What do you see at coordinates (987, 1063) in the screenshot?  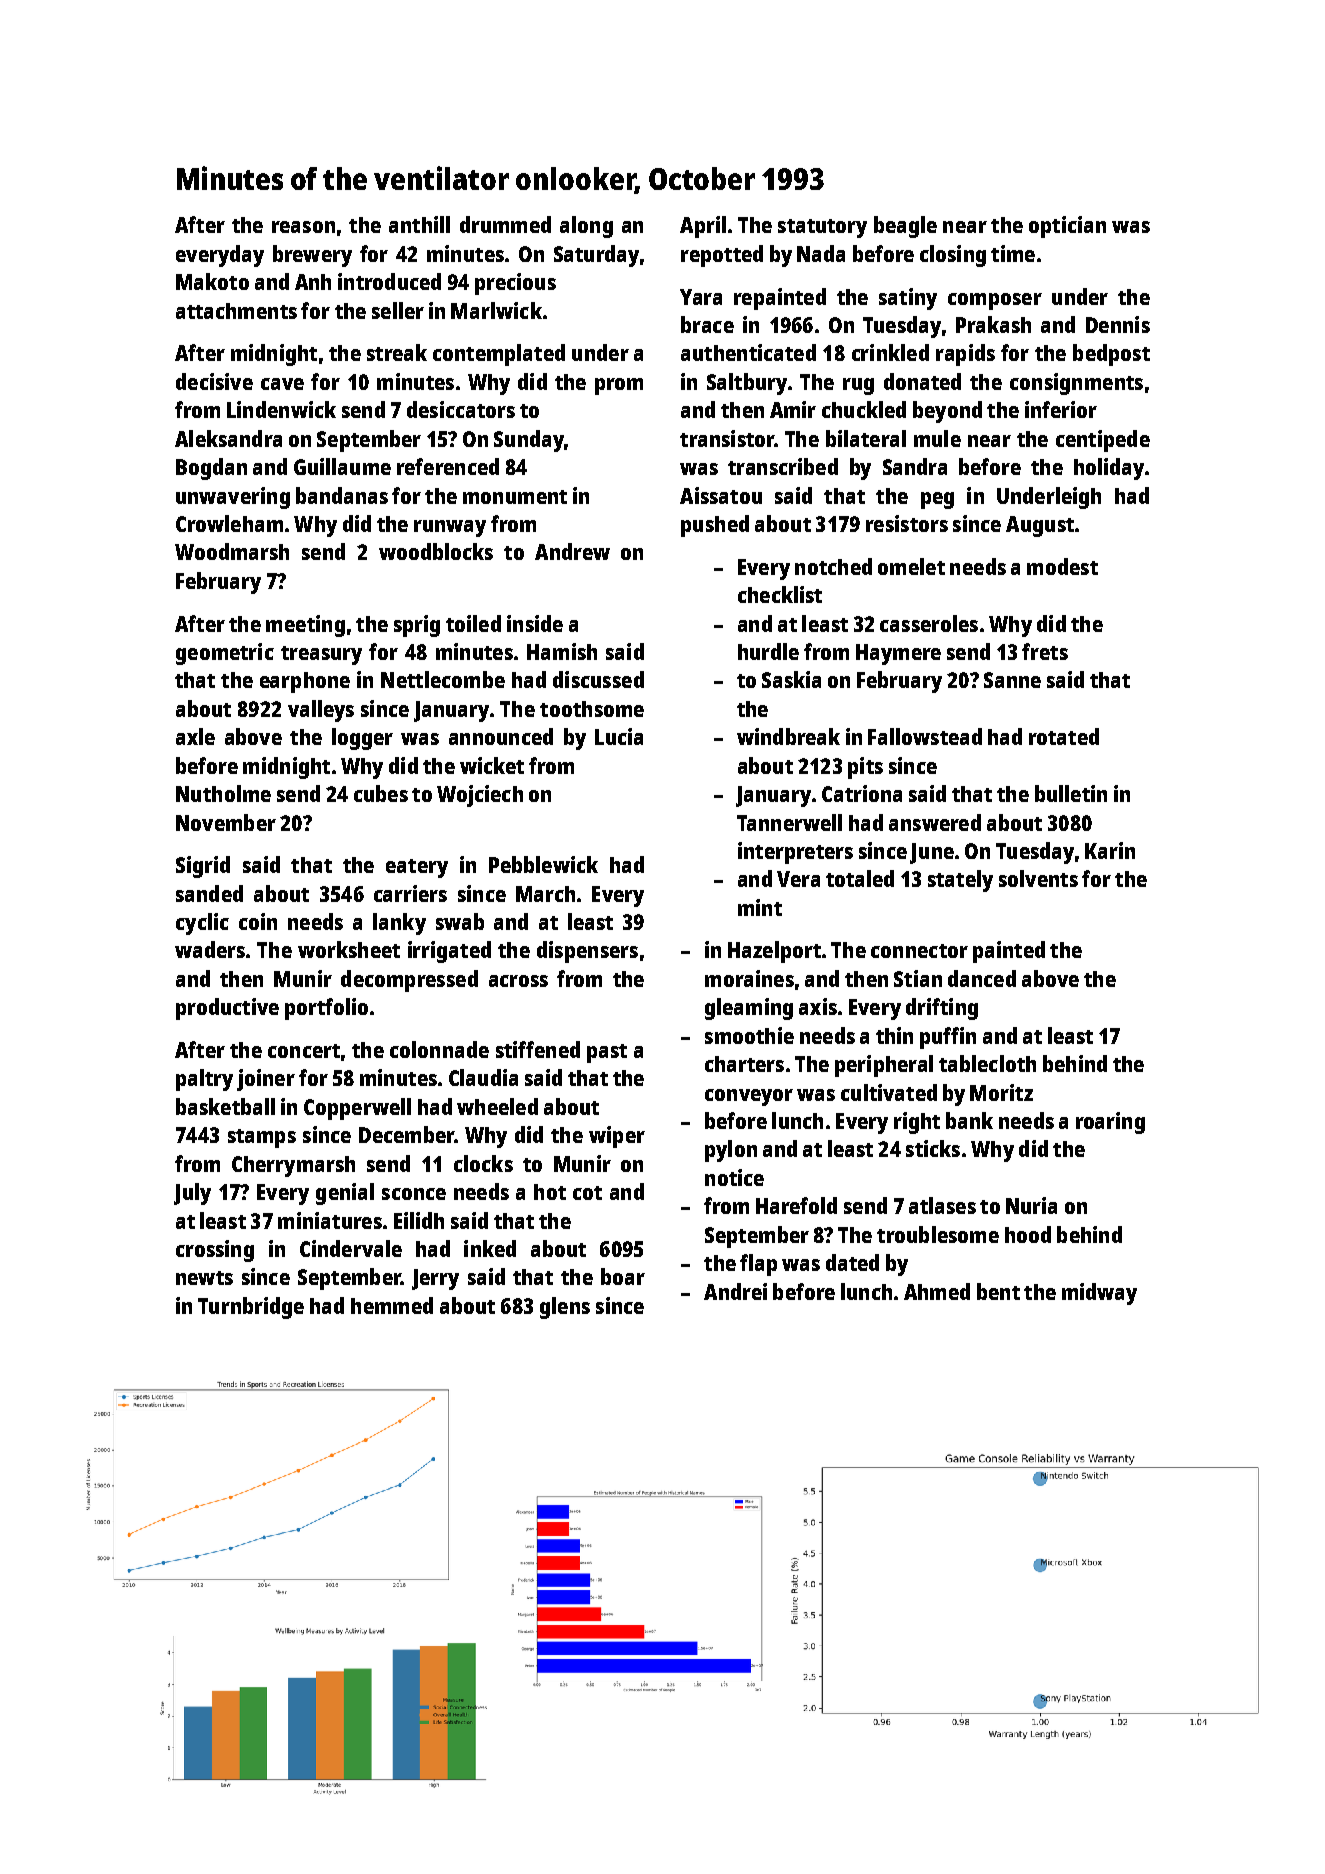 I see `tablecloth` at bounding box center [987, 1063].
